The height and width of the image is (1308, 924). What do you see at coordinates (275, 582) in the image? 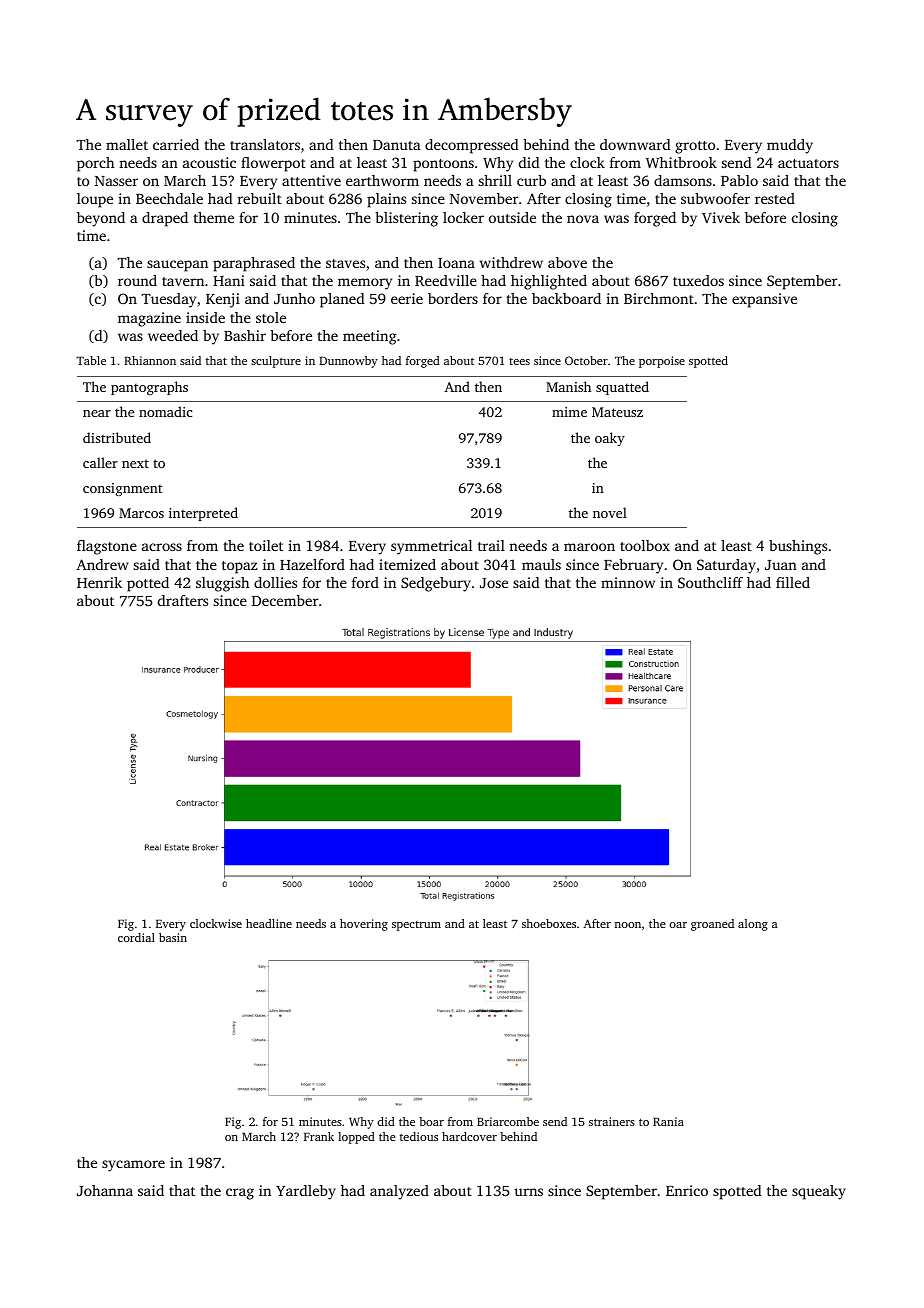
I see `dollies` at bounding box center [275, 582].
